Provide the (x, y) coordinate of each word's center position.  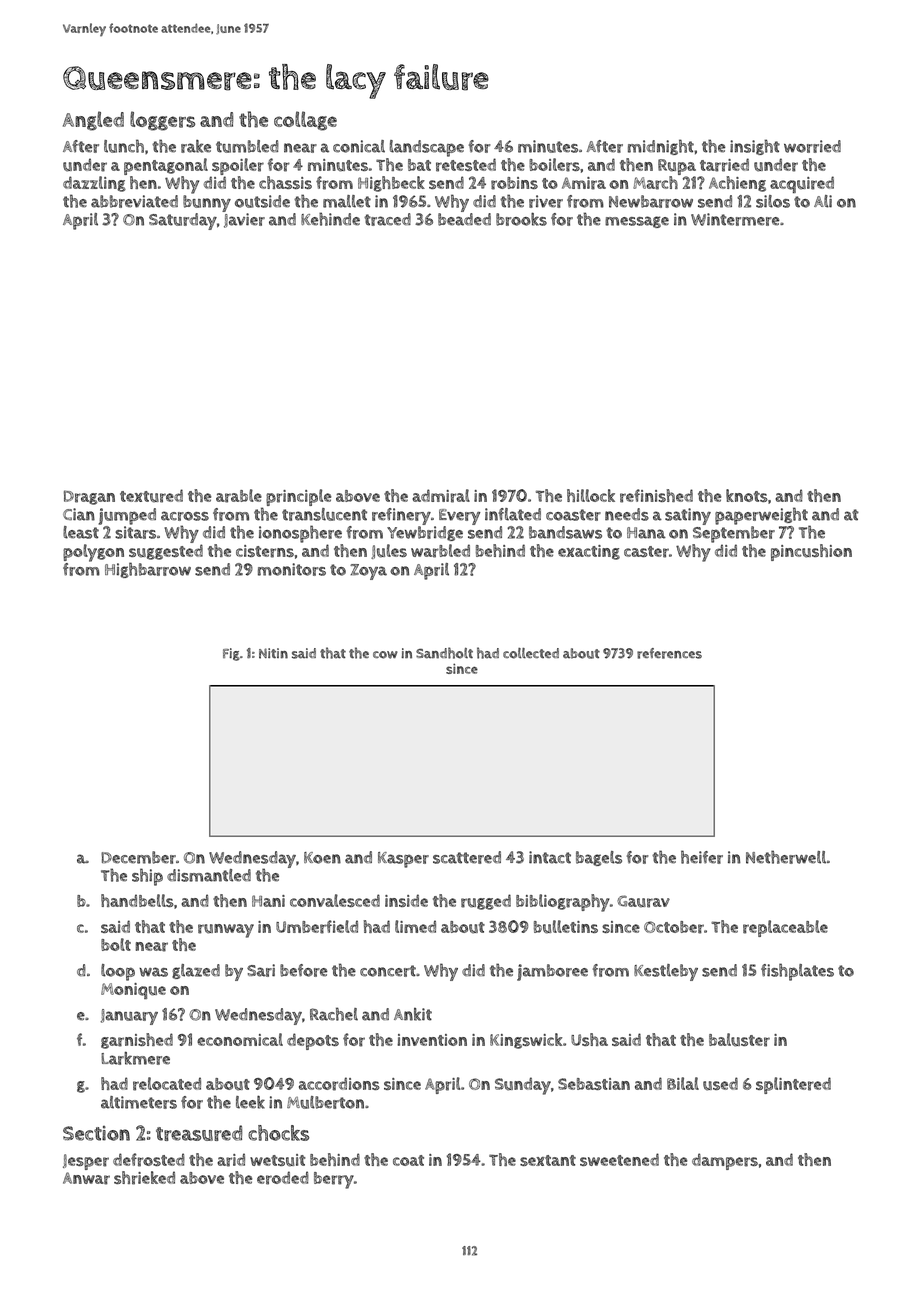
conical (359, 146)
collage (305, 121)
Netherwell (786, 857)
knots (747, 495)
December (138, 857)
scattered (467, 857)
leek (250, 1102)
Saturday (183, 221)
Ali (823, 201)
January (129, 1017)
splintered (793, 1085)
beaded (464, 219)
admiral (441, 496)
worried (812, 146)
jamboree (552, 972)
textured (151, 496)
